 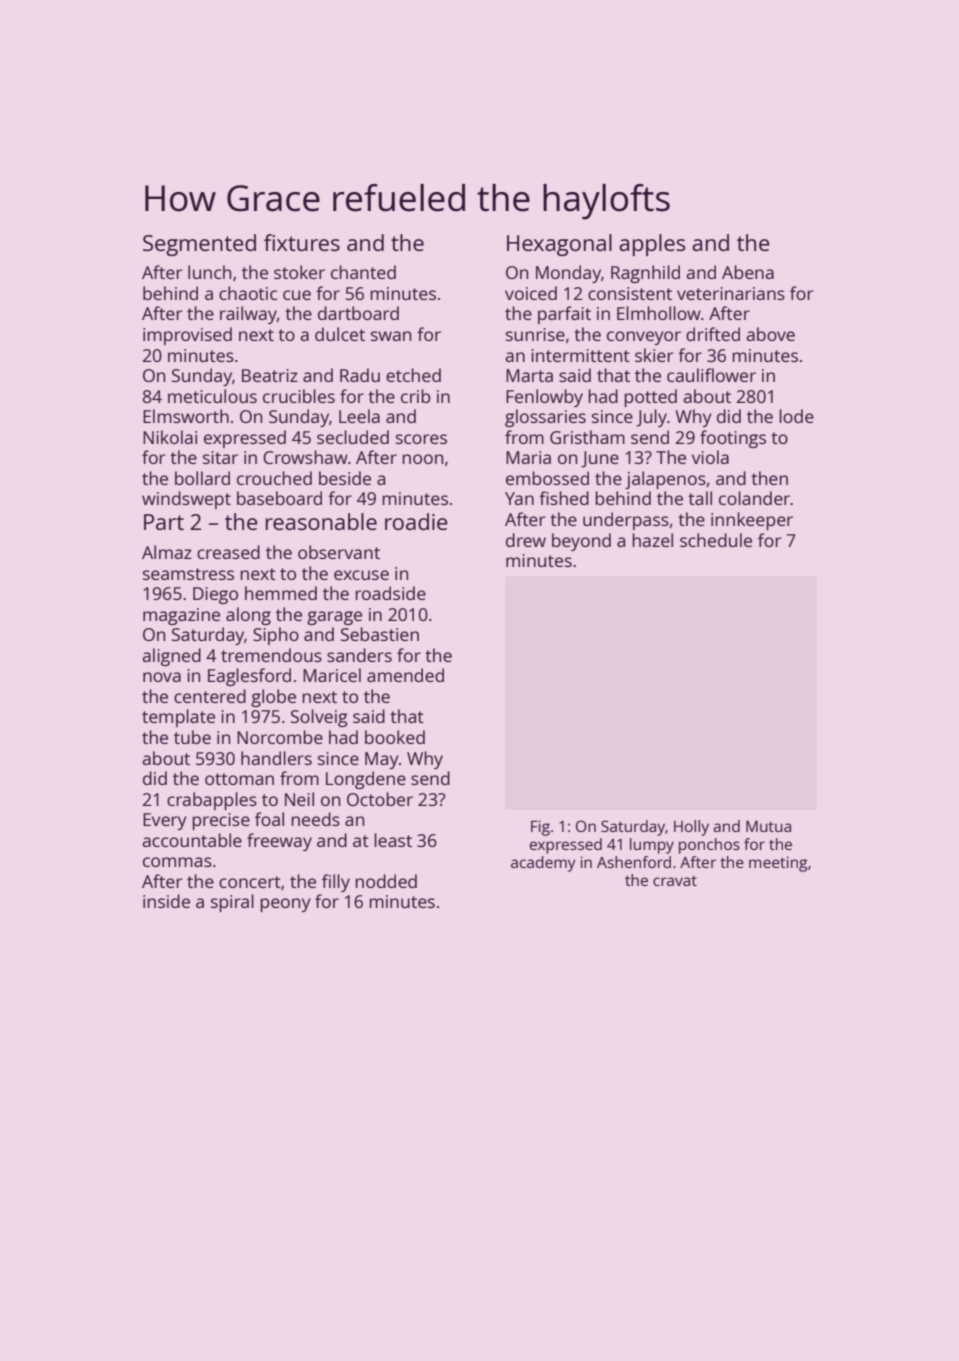 What do you see at coordinates (386, 881) in the document?
I see `nodded` at bounding box center [386, 881].
